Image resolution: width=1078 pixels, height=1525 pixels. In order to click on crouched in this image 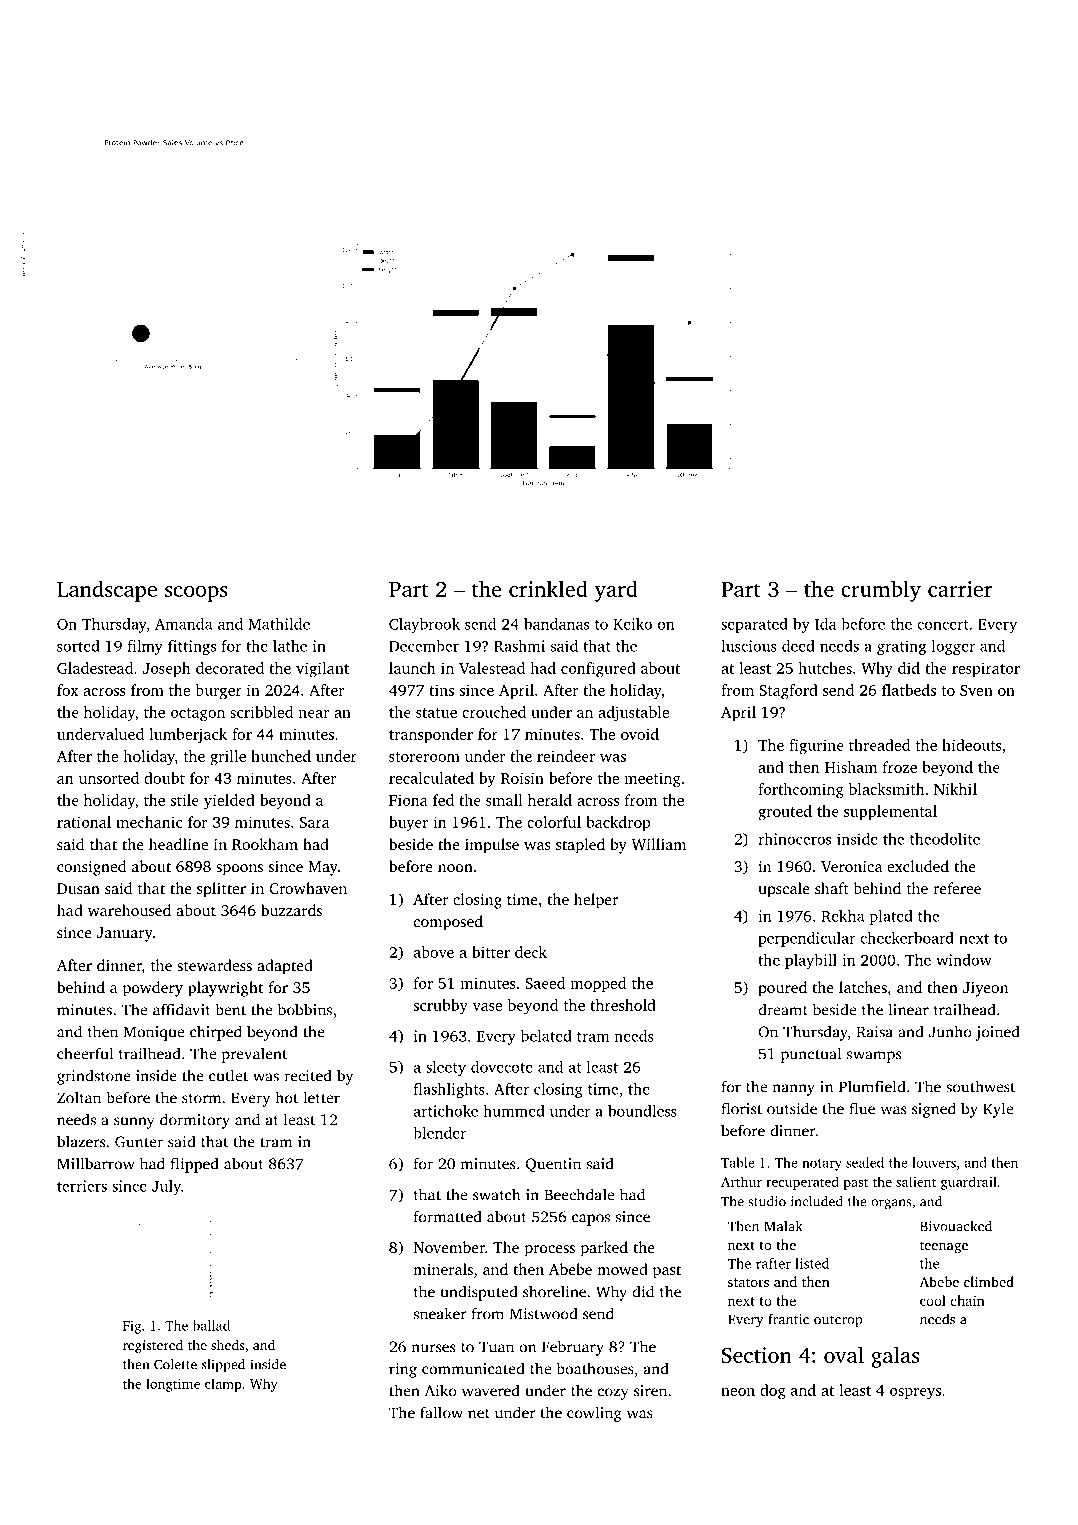, I will do `click(494, 712)`.
